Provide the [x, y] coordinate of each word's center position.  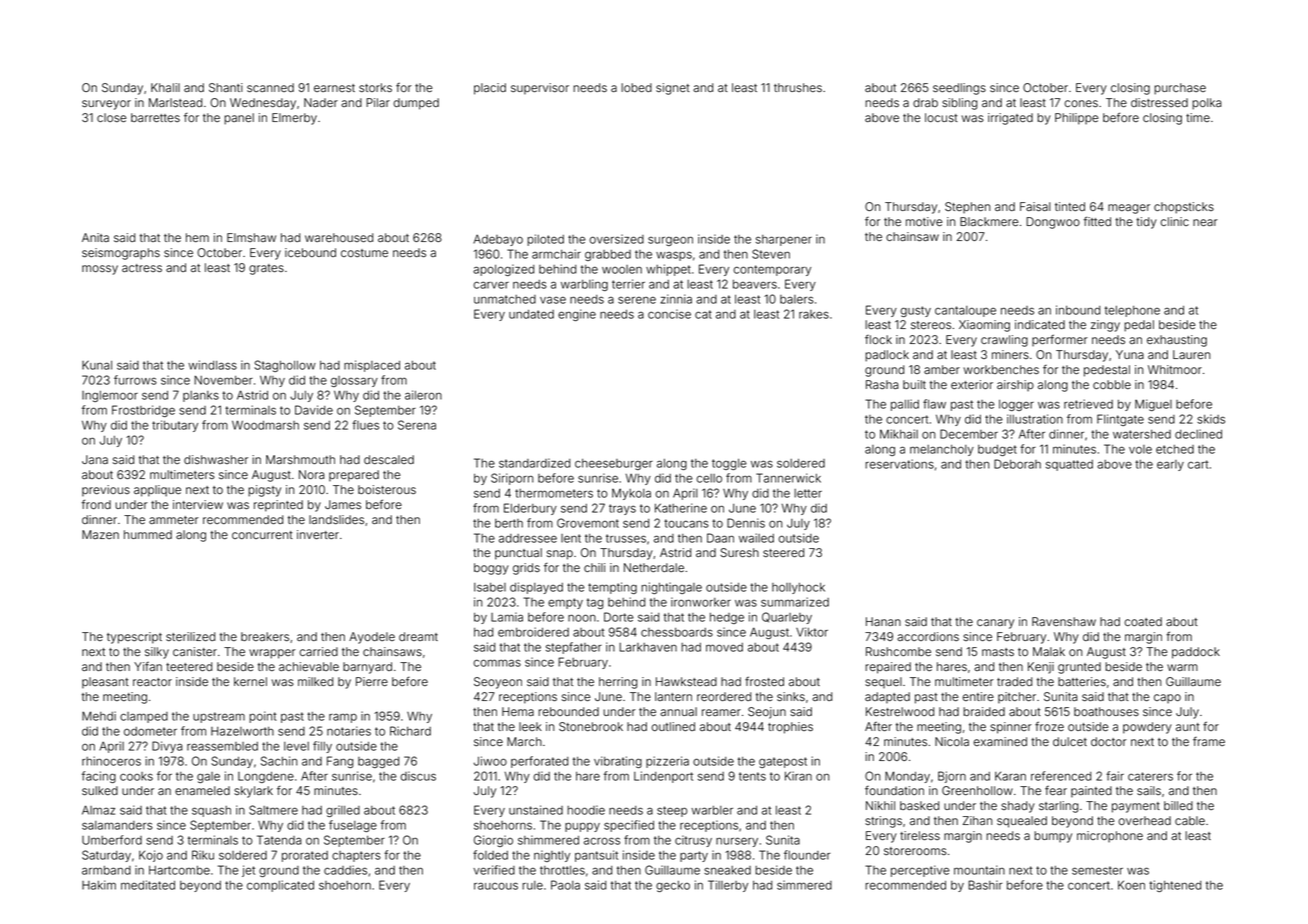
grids [526, 569]
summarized [795, 602]
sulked [100, 790]
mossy [100, 270]
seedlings [959, 89]
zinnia [676, 299]
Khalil [165, 87]
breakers [265, 636]
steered [783, 552]
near [1205, 222]
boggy [491, 569]
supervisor [540, 89]
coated [1143, 621]
